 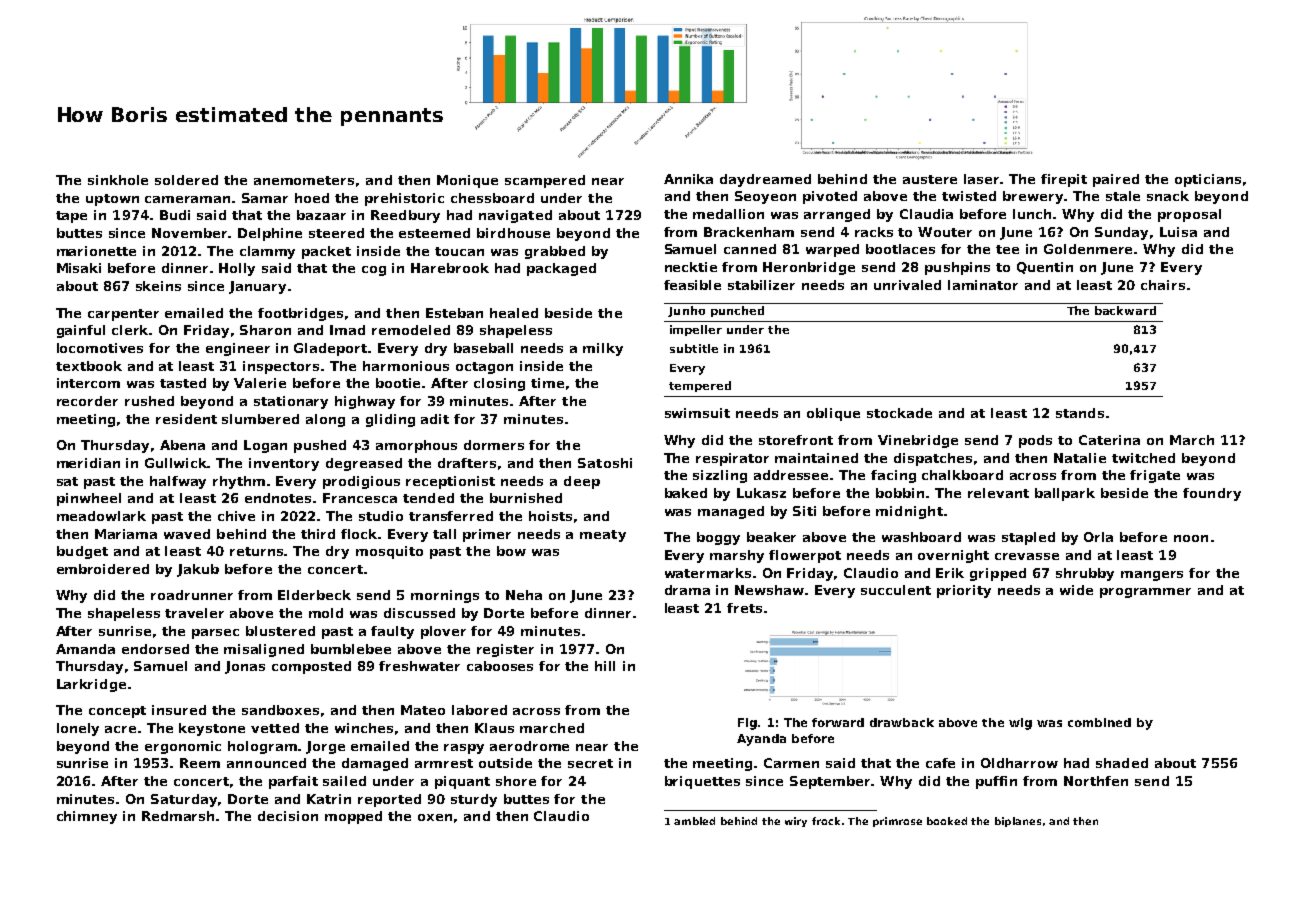 I want to click on healed, so click(x=514, y=313).
